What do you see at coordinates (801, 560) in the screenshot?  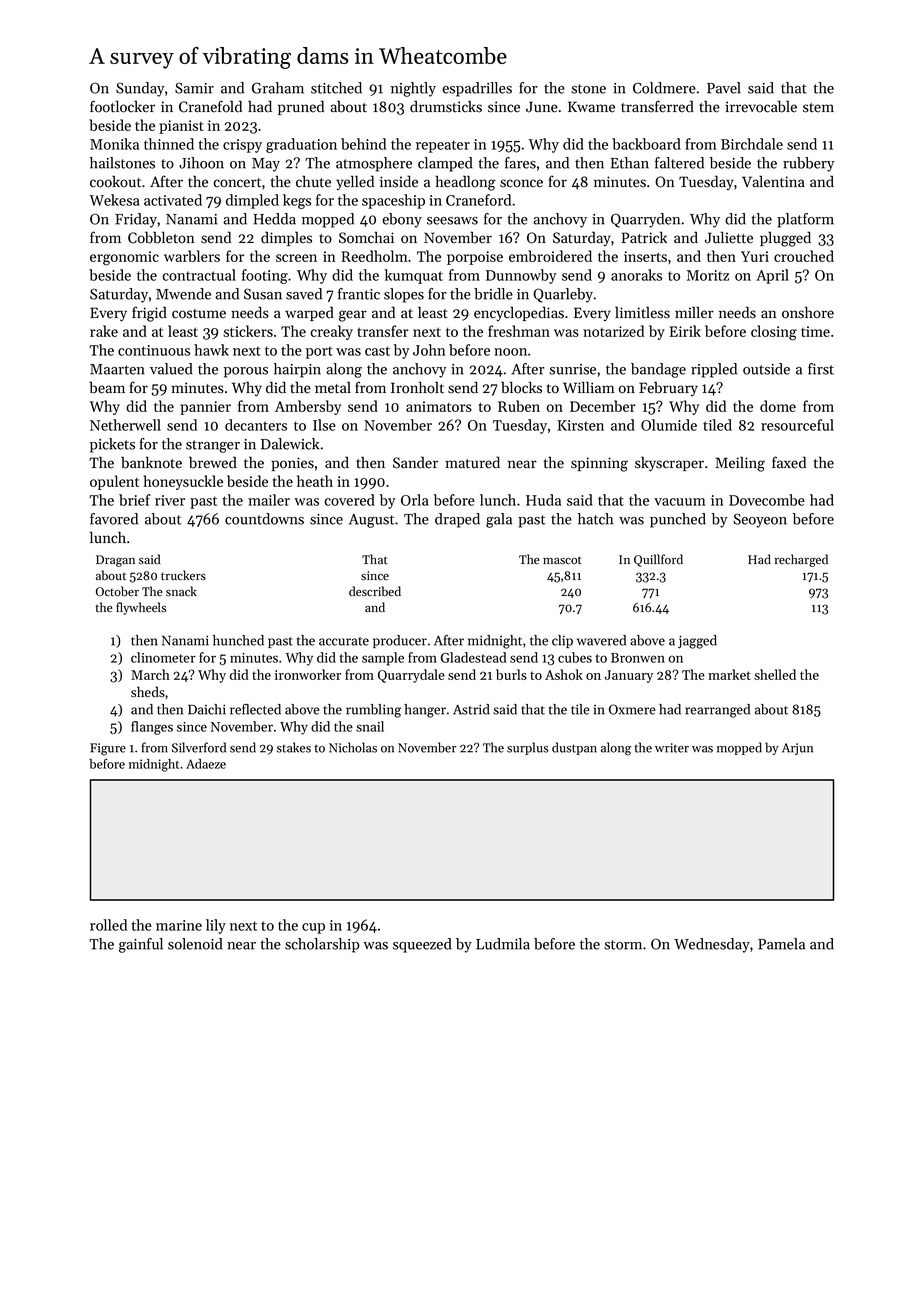 I see `recharged` at bounding box center [801, 560].
